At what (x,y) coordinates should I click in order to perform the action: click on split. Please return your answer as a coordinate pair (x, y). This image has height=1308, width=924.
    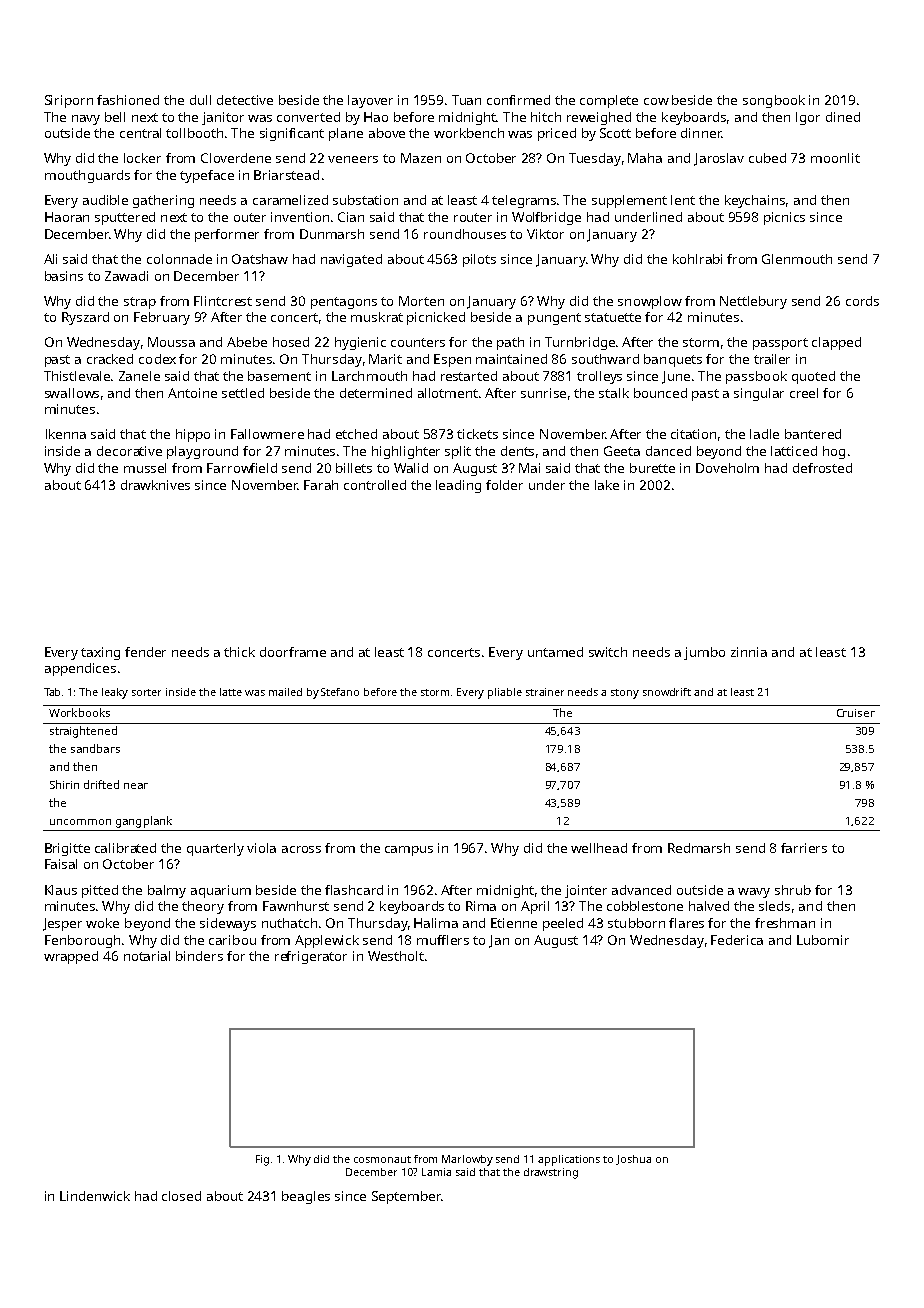
    Looking at the image, I should click on (458, 452).
